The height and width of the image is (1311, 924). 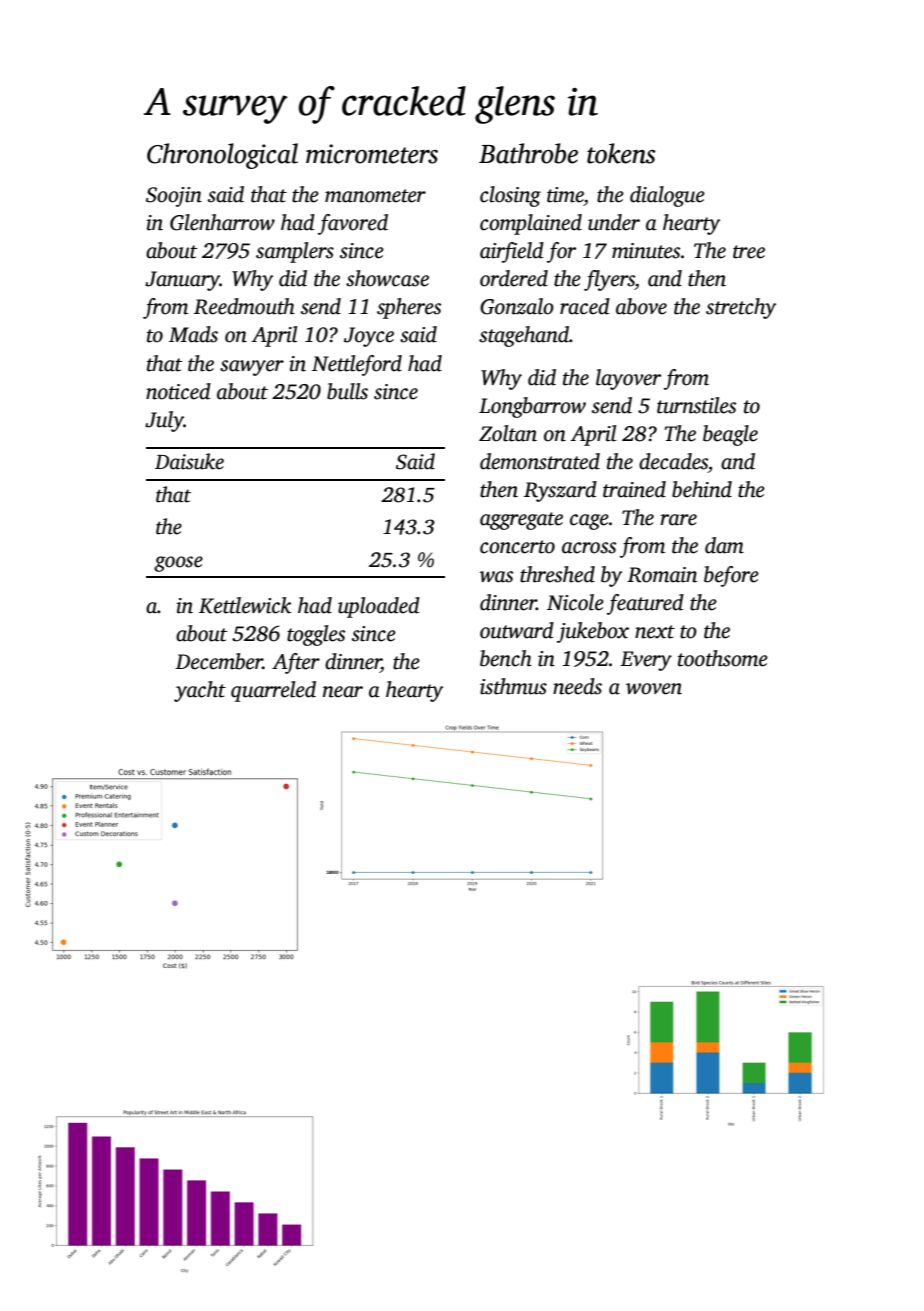 What do you see at coordinates (646, 251) in the image?
I see `minutes` at bounding box center [646, 251].
